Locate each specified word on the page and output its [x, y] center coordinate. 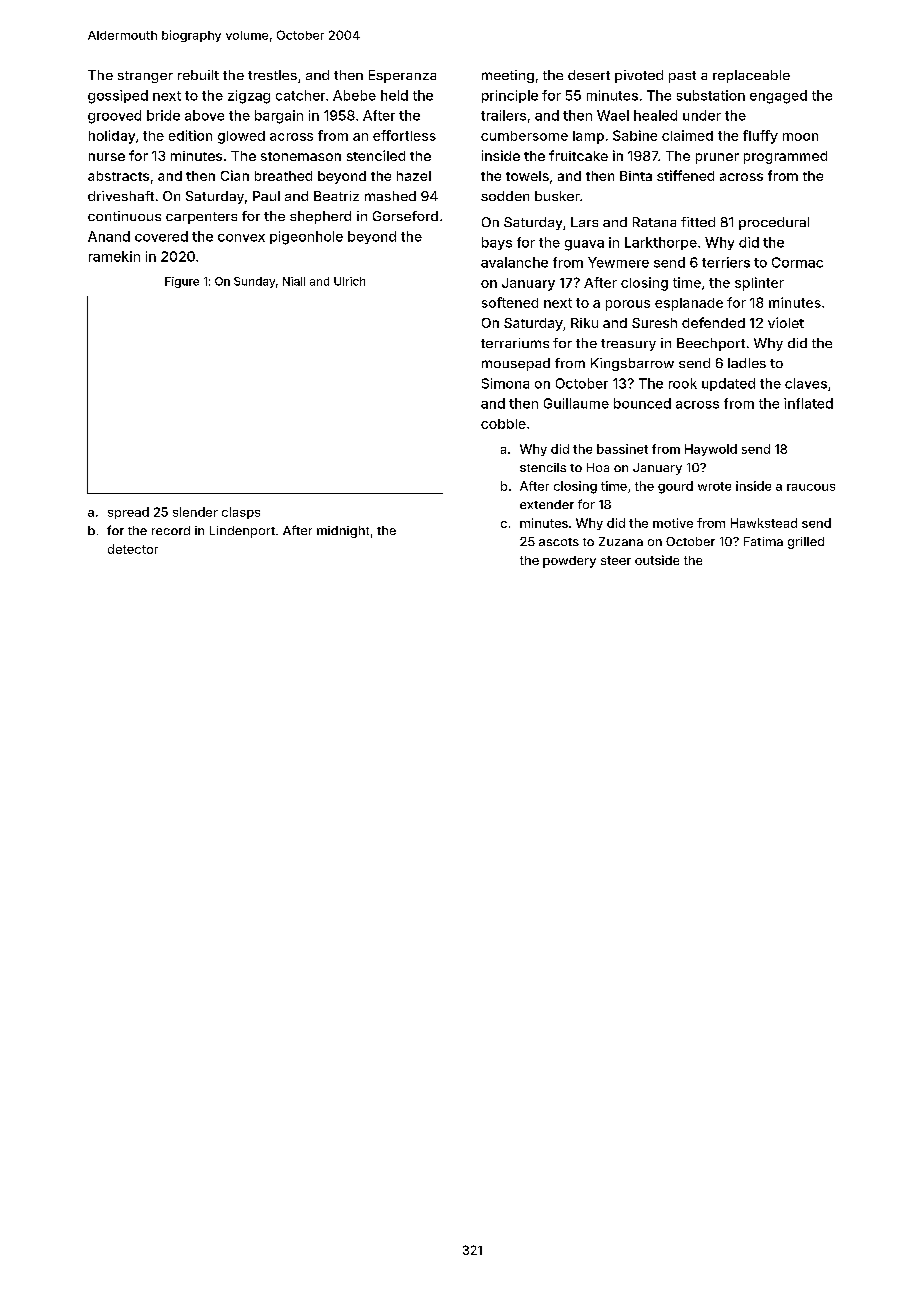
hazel [414, 176]
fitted [698, 222]
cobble [503, 424]
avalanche [514, 262]
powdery [569, 562]
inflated [808, 403]
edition [190, 135]
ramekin [114, 256]
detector [133, 549]
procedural [774, 223]
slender [195, 512]
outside [657, 560]
